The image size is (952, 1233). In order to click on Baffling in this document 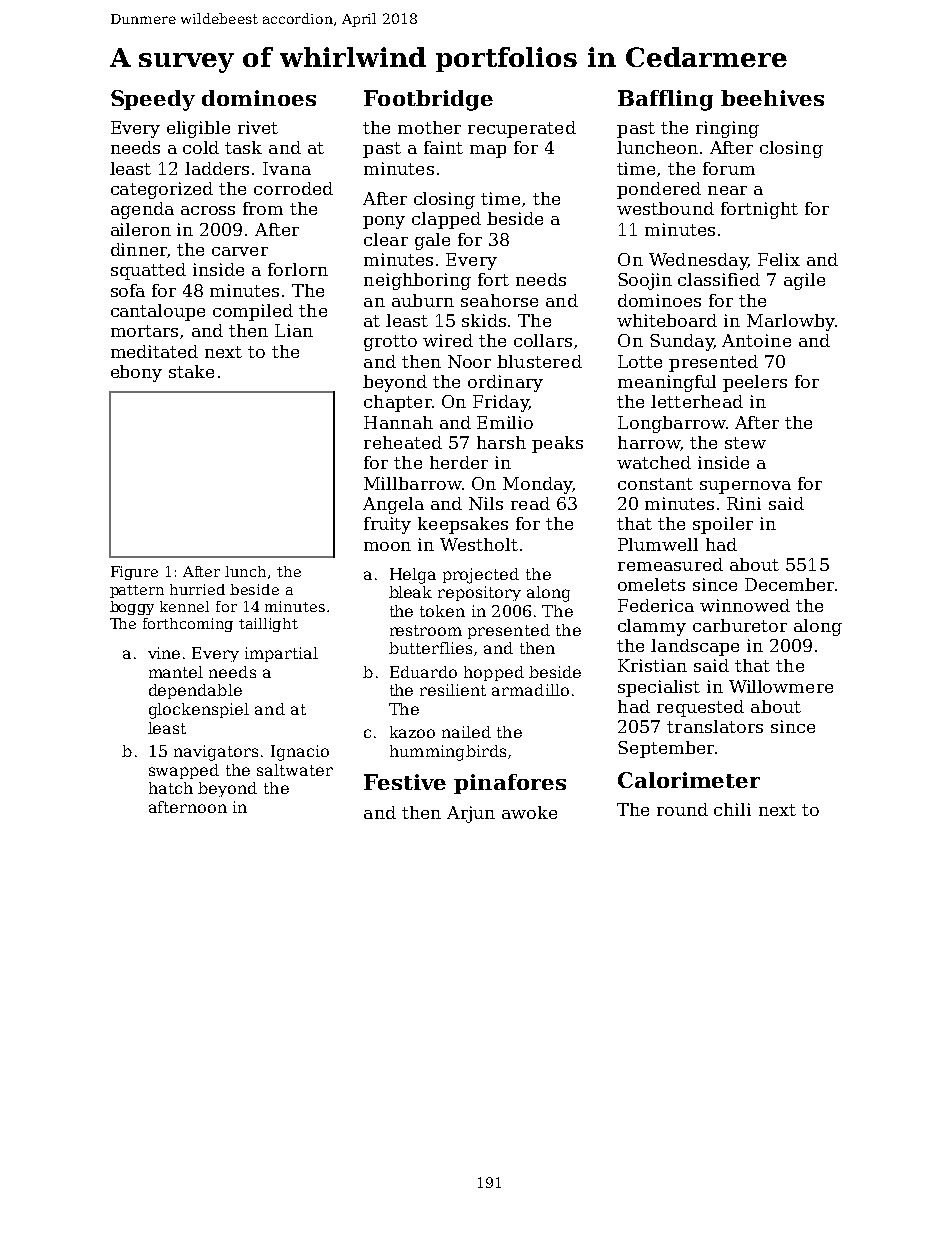, I will do `click(665, 100)`.
